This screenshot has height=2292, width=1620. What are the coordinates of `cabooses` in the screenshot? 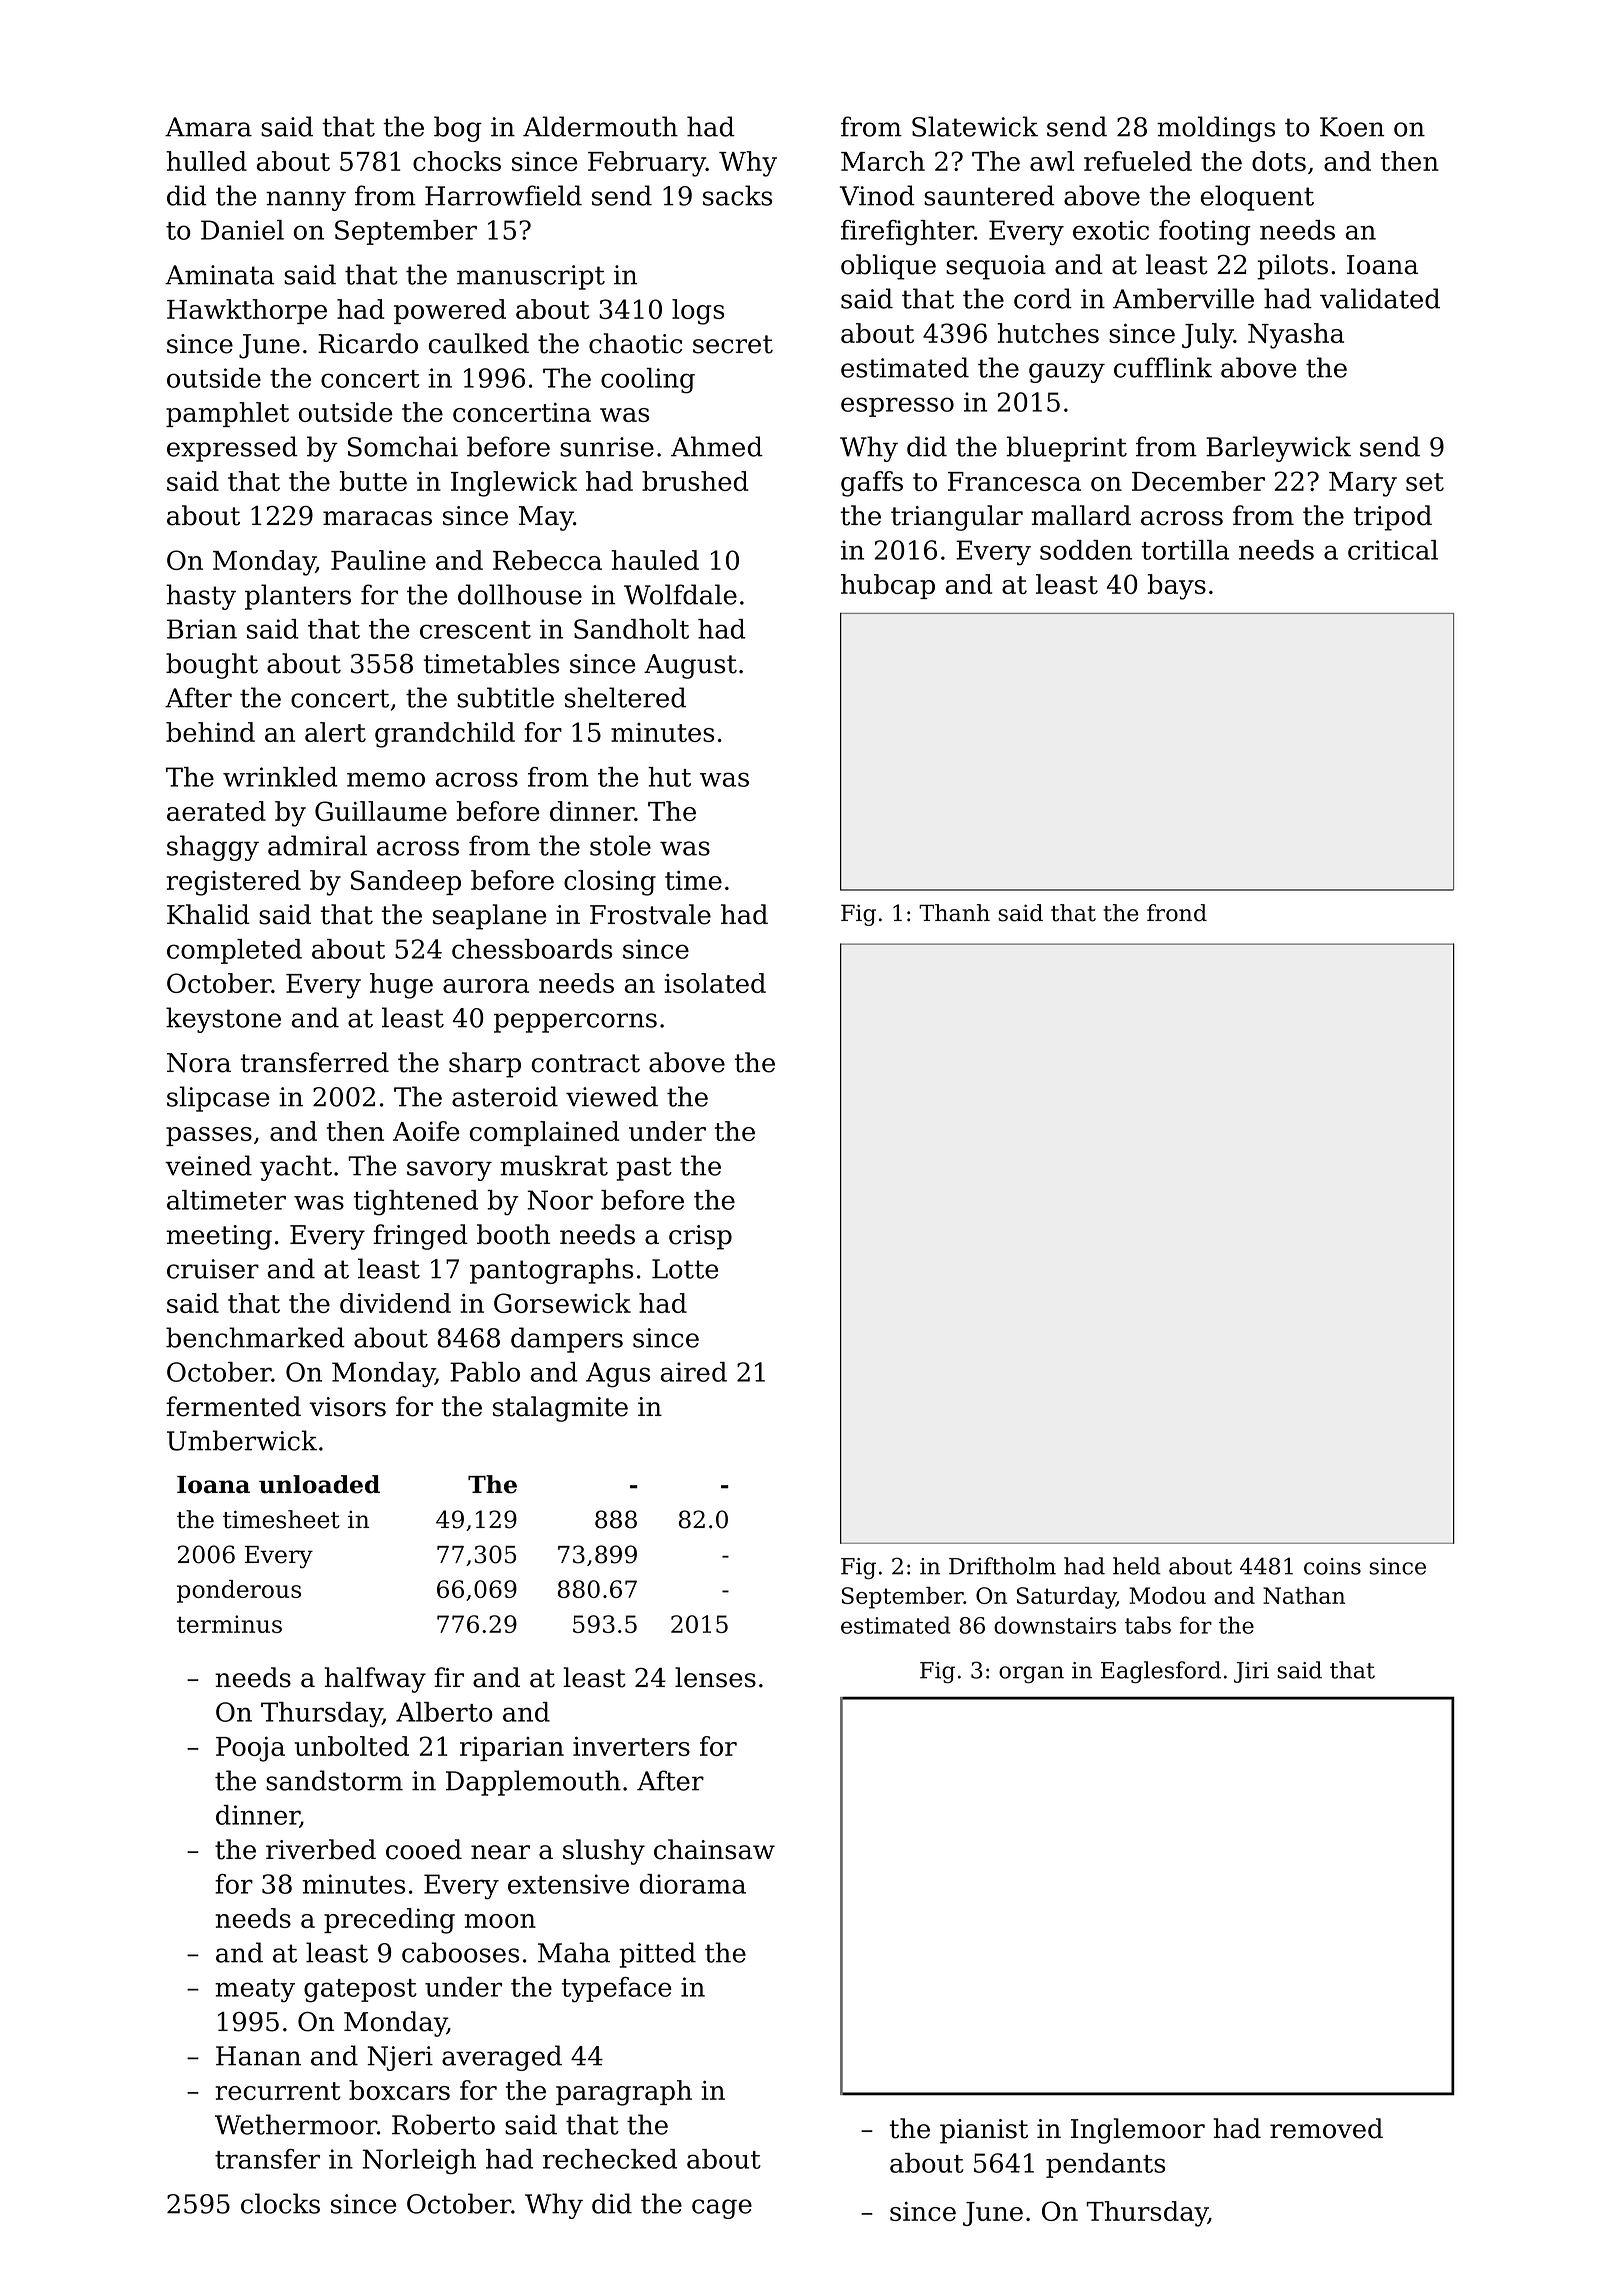 It's located at (460, 1952).
